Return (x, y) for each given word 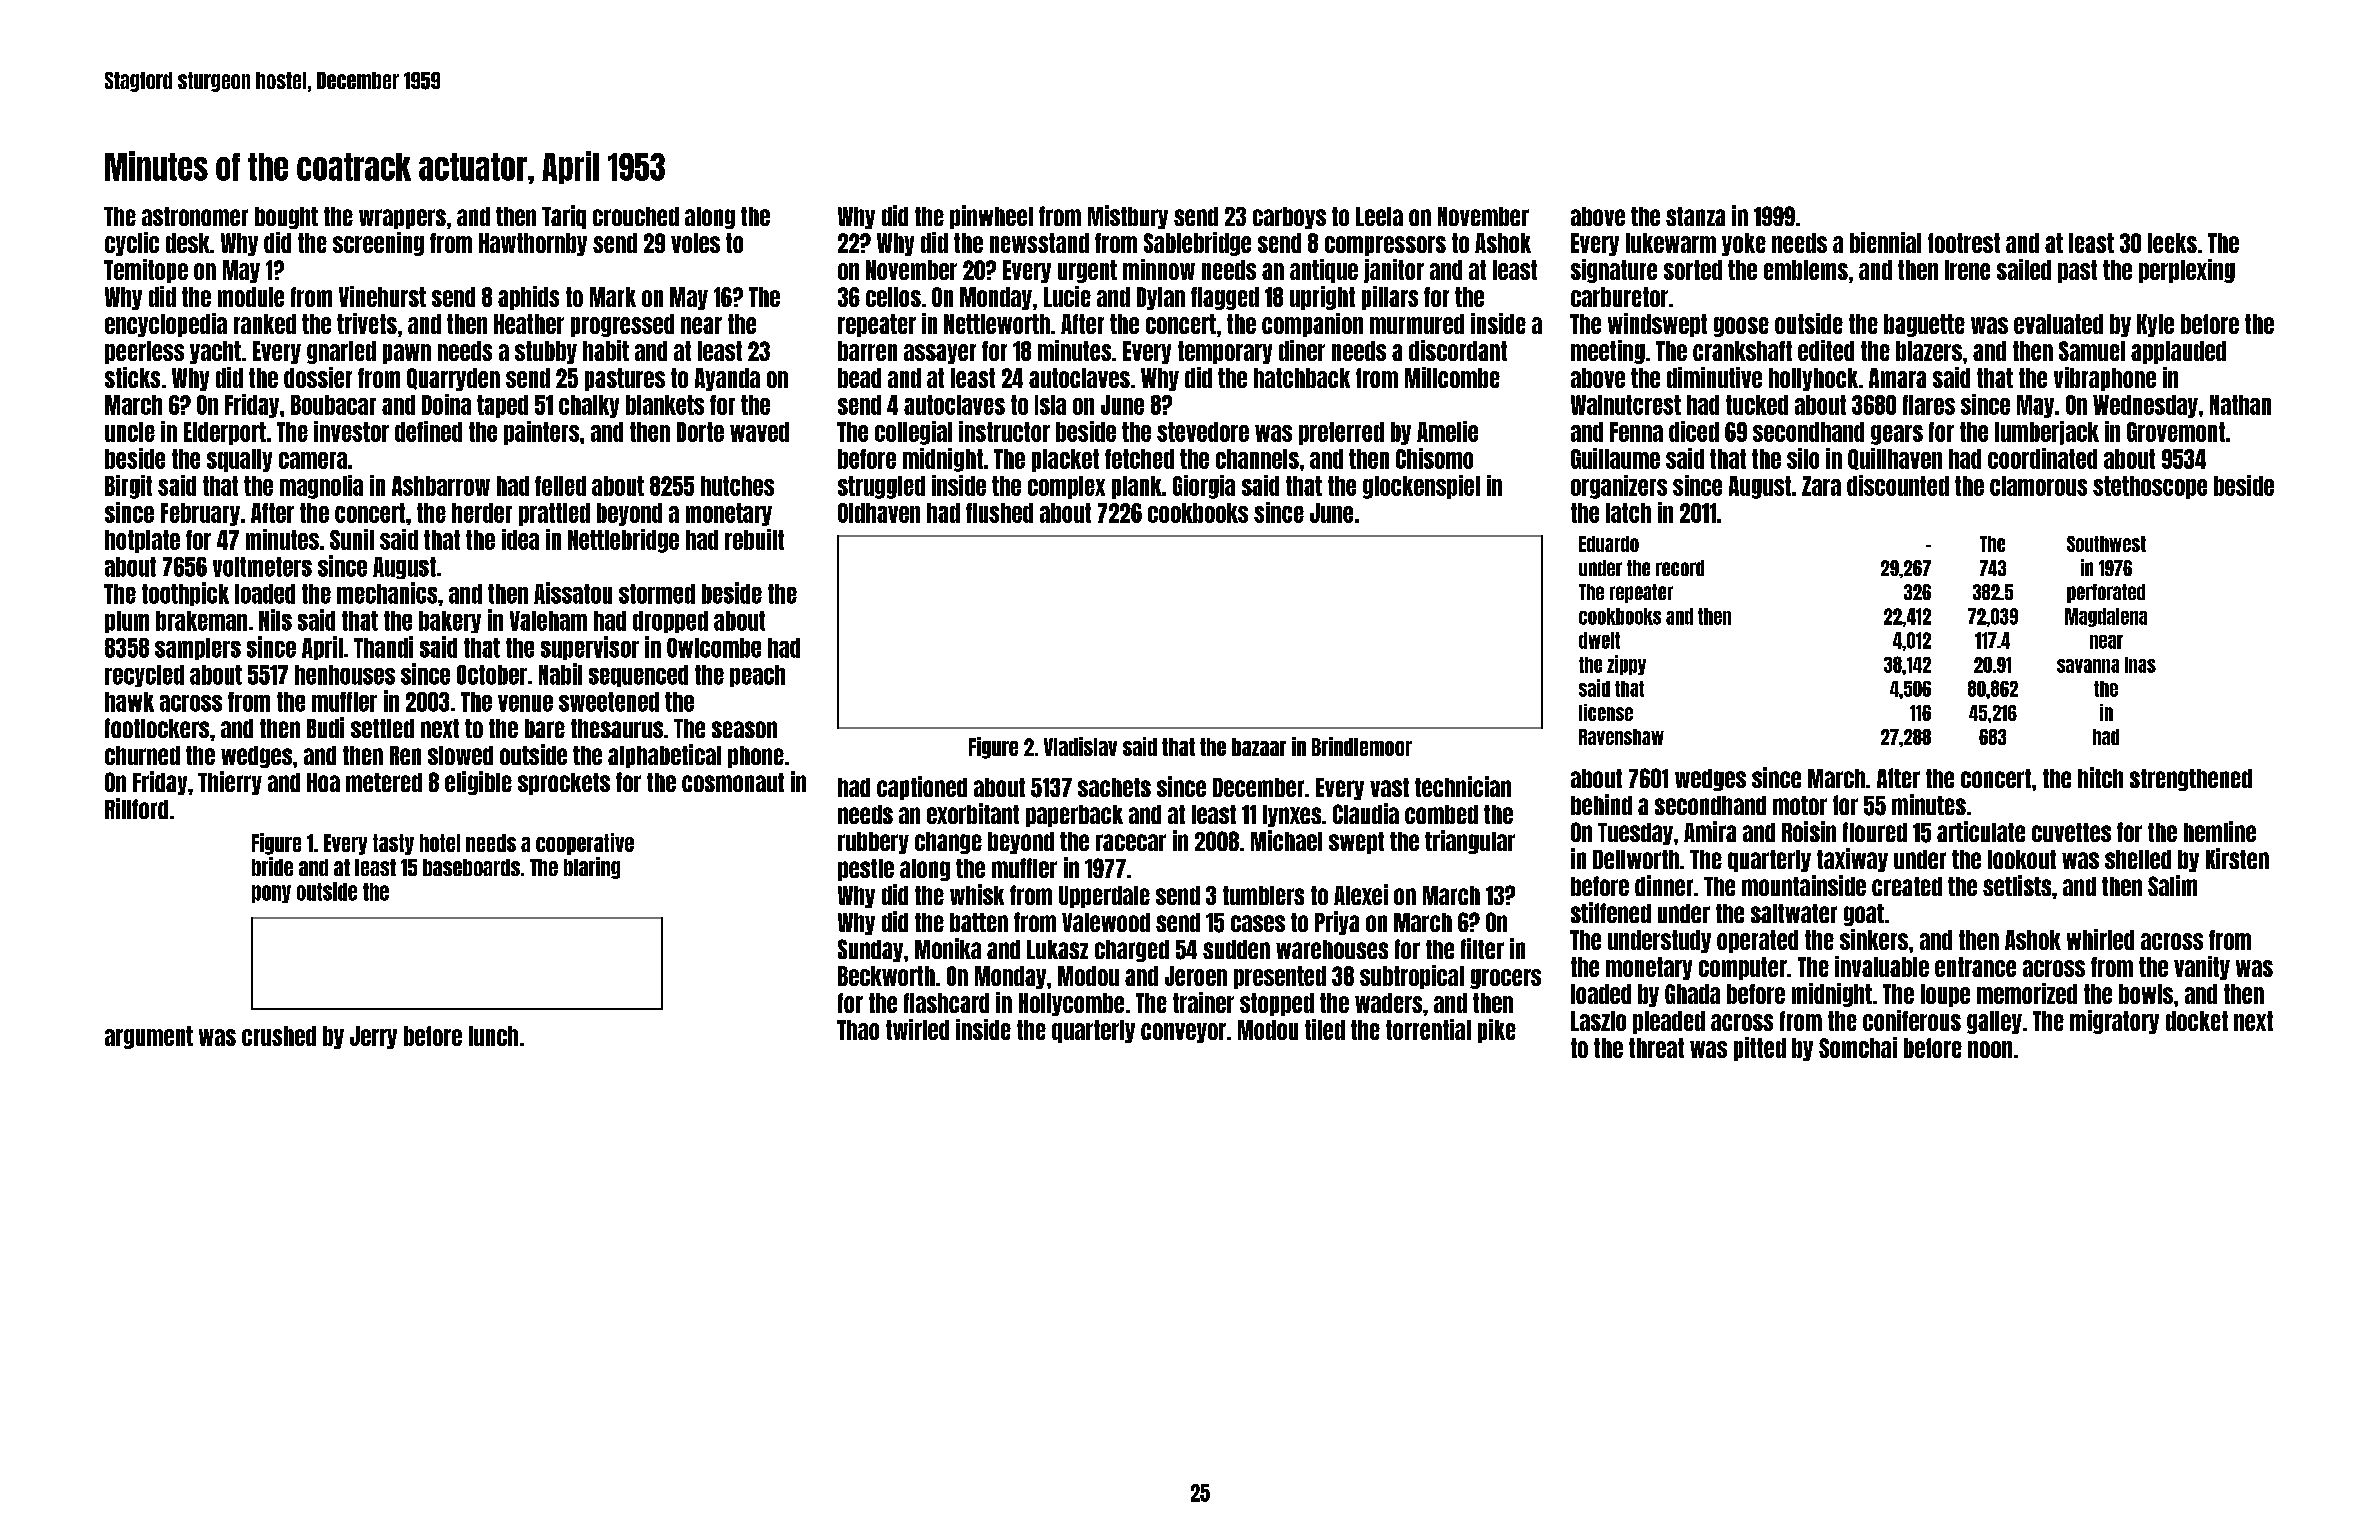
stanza (1695, 216)
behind (1601, 804)
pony (271, 894)
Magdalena (2106, 617)
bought (286, 218)
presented (1280, 977)
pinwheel (991, 217)
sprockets (564, 784)
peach (757, 676)
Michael (1286, 840)
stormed (657, 594)
